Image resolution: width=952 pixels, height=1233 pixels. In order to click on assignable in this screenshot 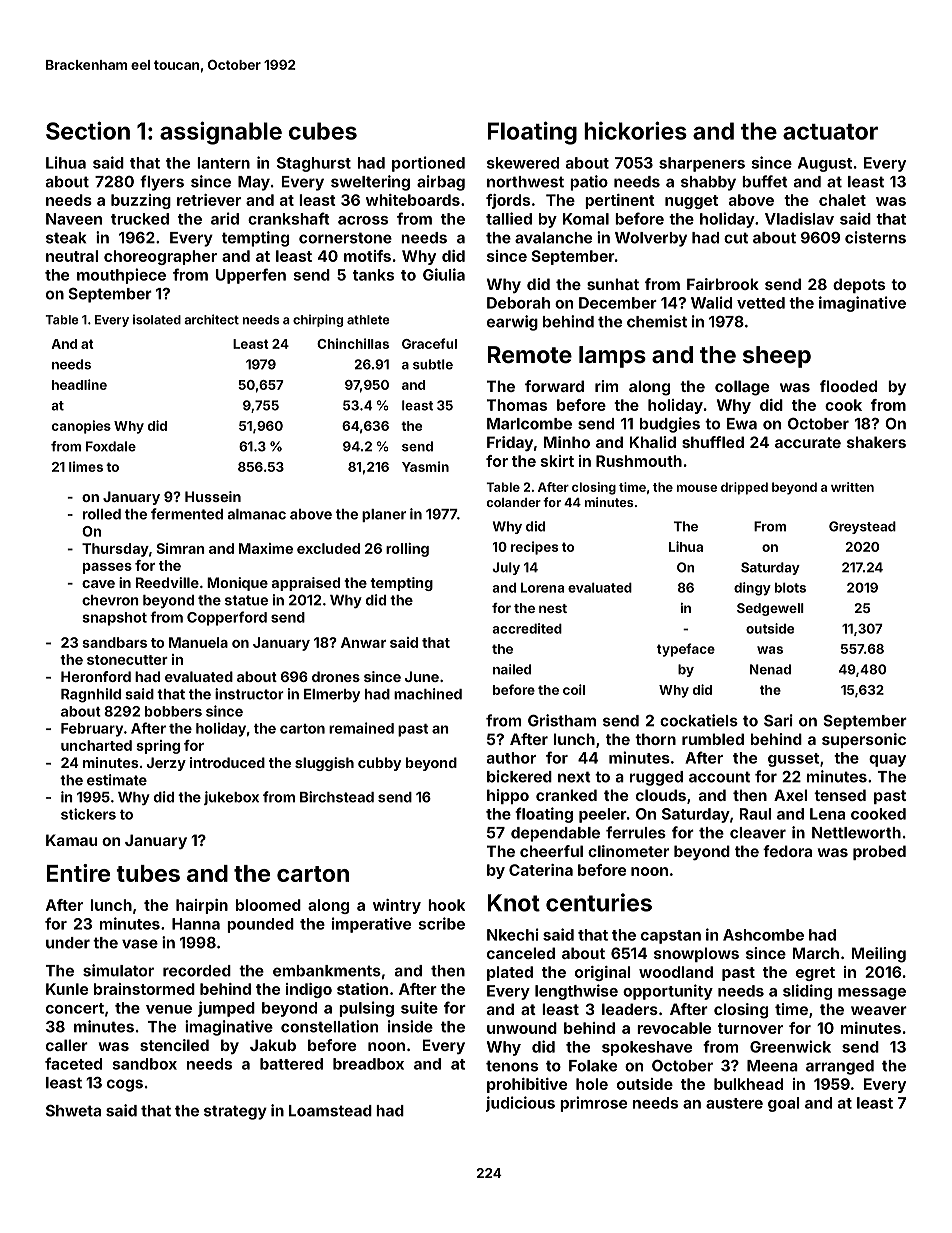, I will do `click(221, 133)`.
